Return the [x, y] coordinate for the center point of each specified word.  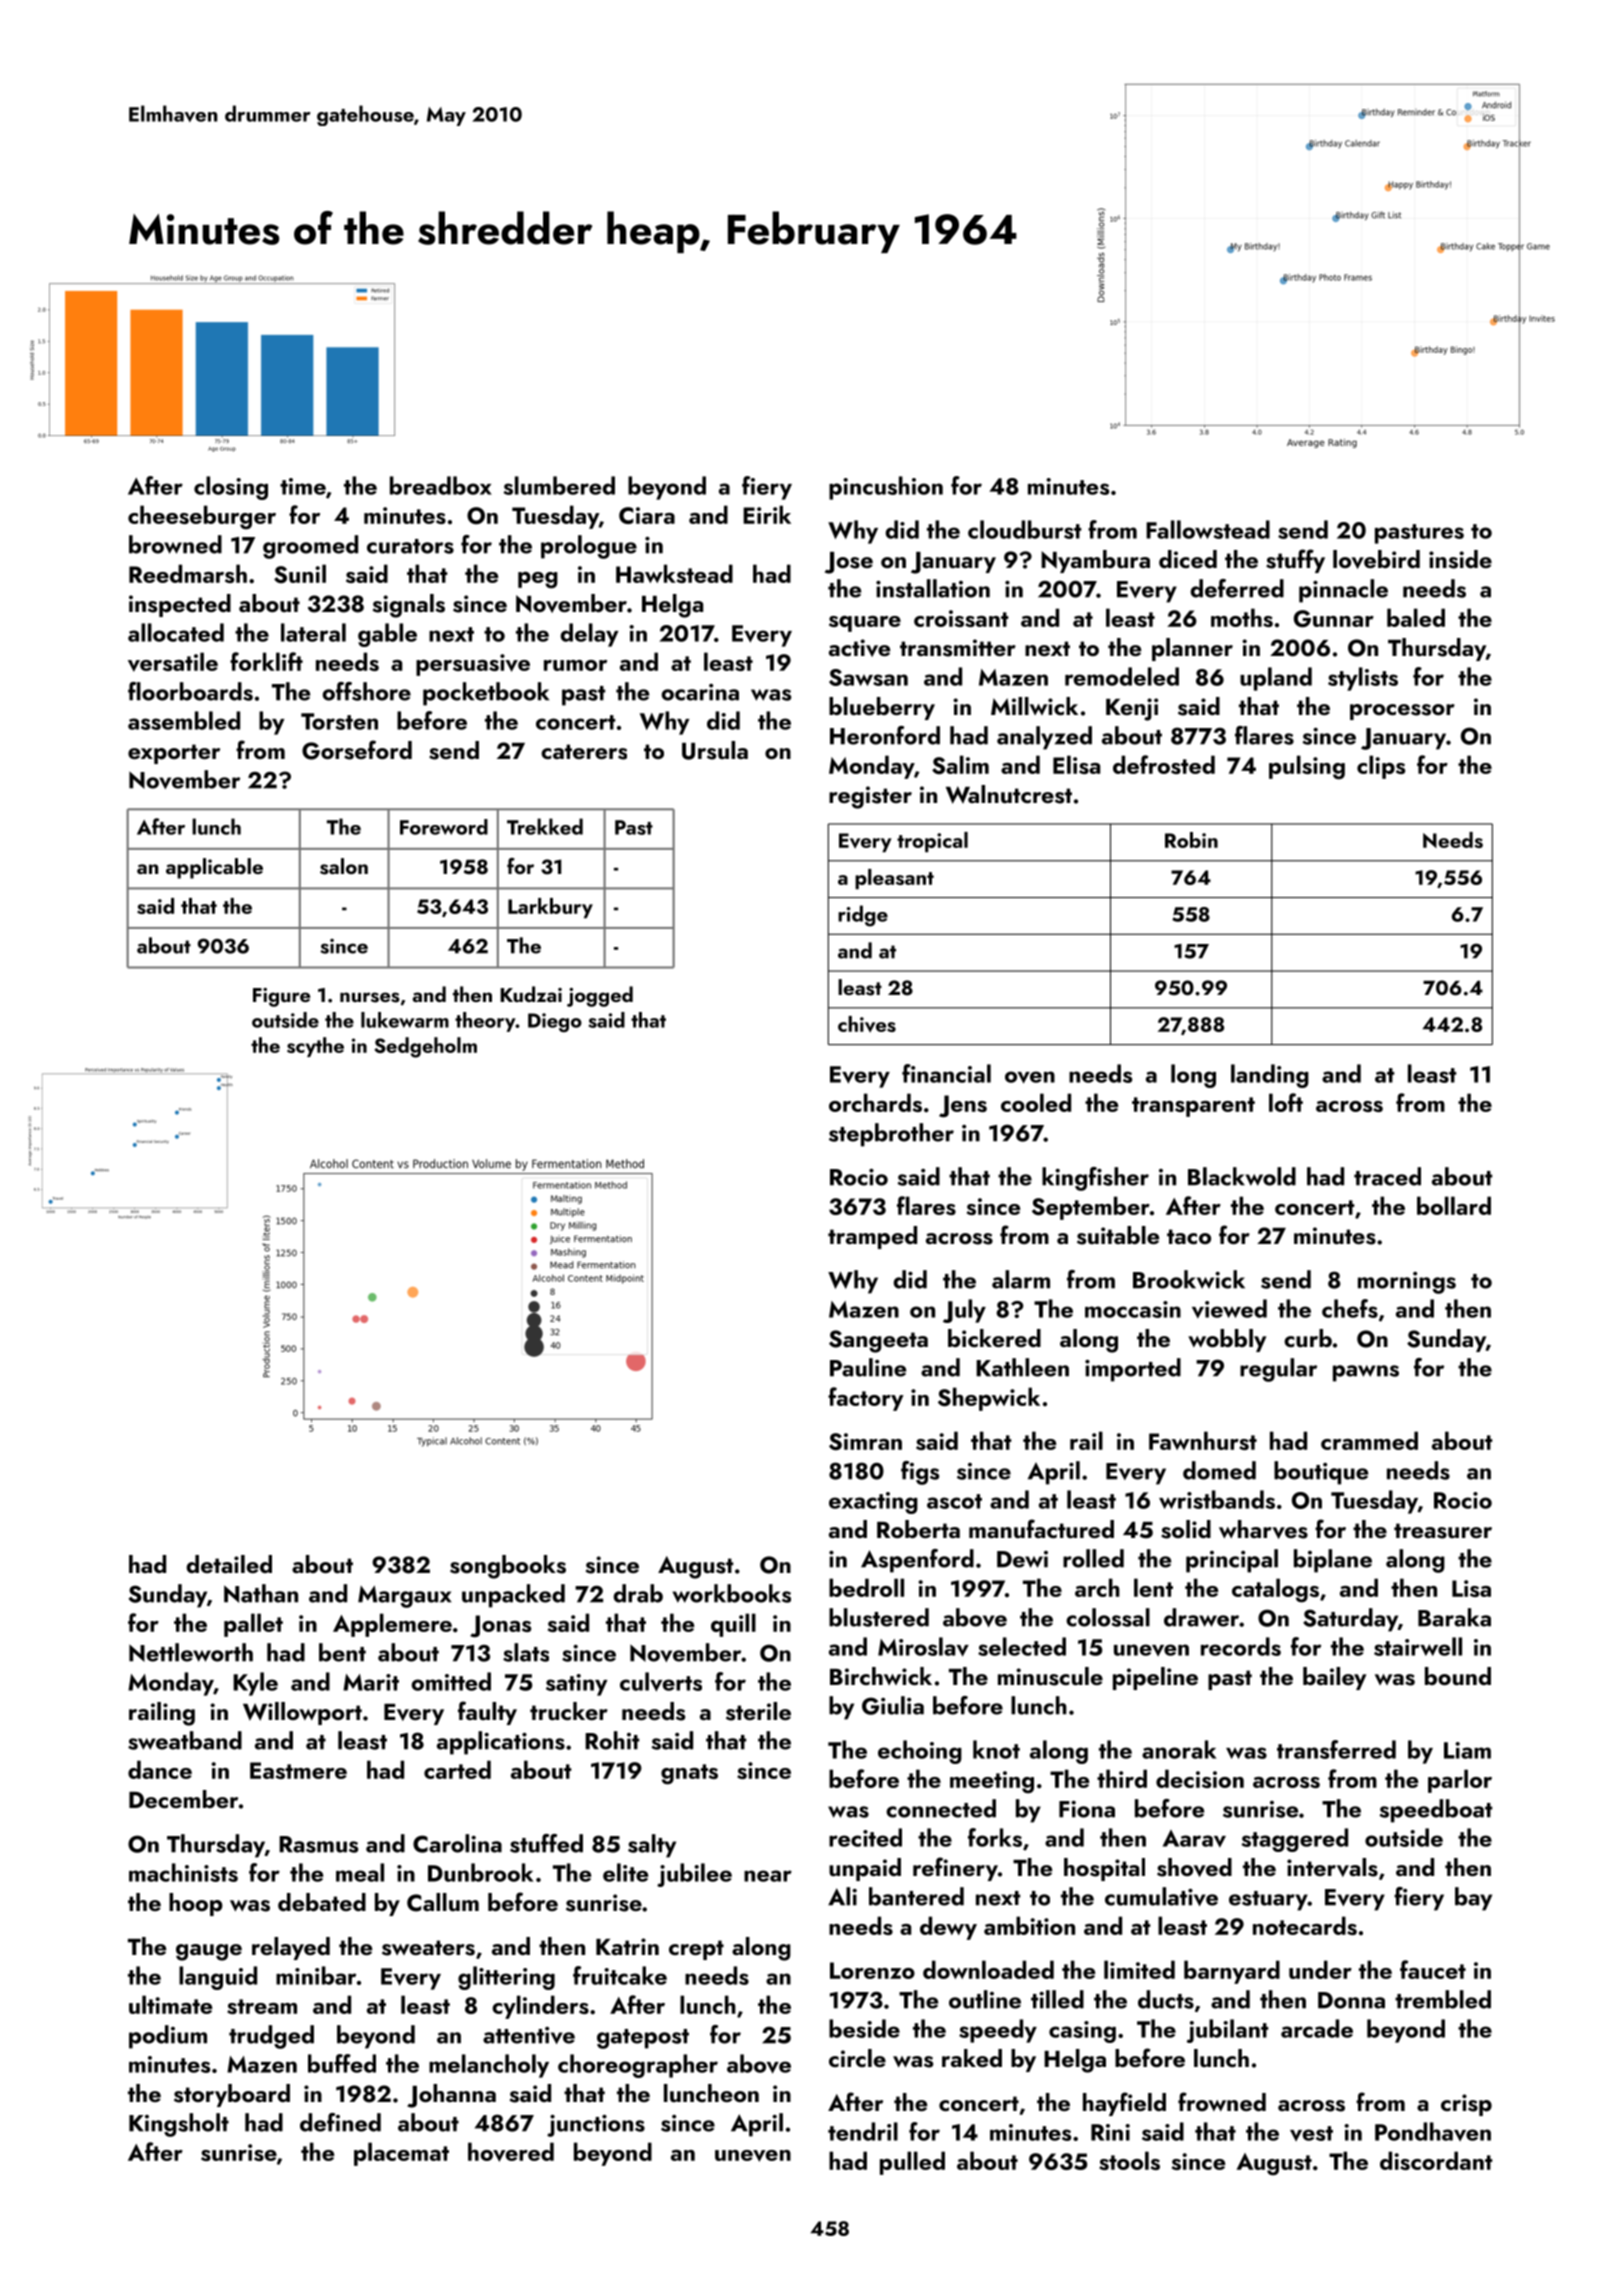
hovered [511, 2152]
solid [1186, 1529]
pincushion [886, 488]
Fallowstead [1208, 529]
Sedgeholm [425, 1047]
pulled [912, 2163]
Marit [371, 1682]
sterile [758, 1711]
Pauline [868, 1367]
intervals [1332, 1867]
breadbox [441, 485]
